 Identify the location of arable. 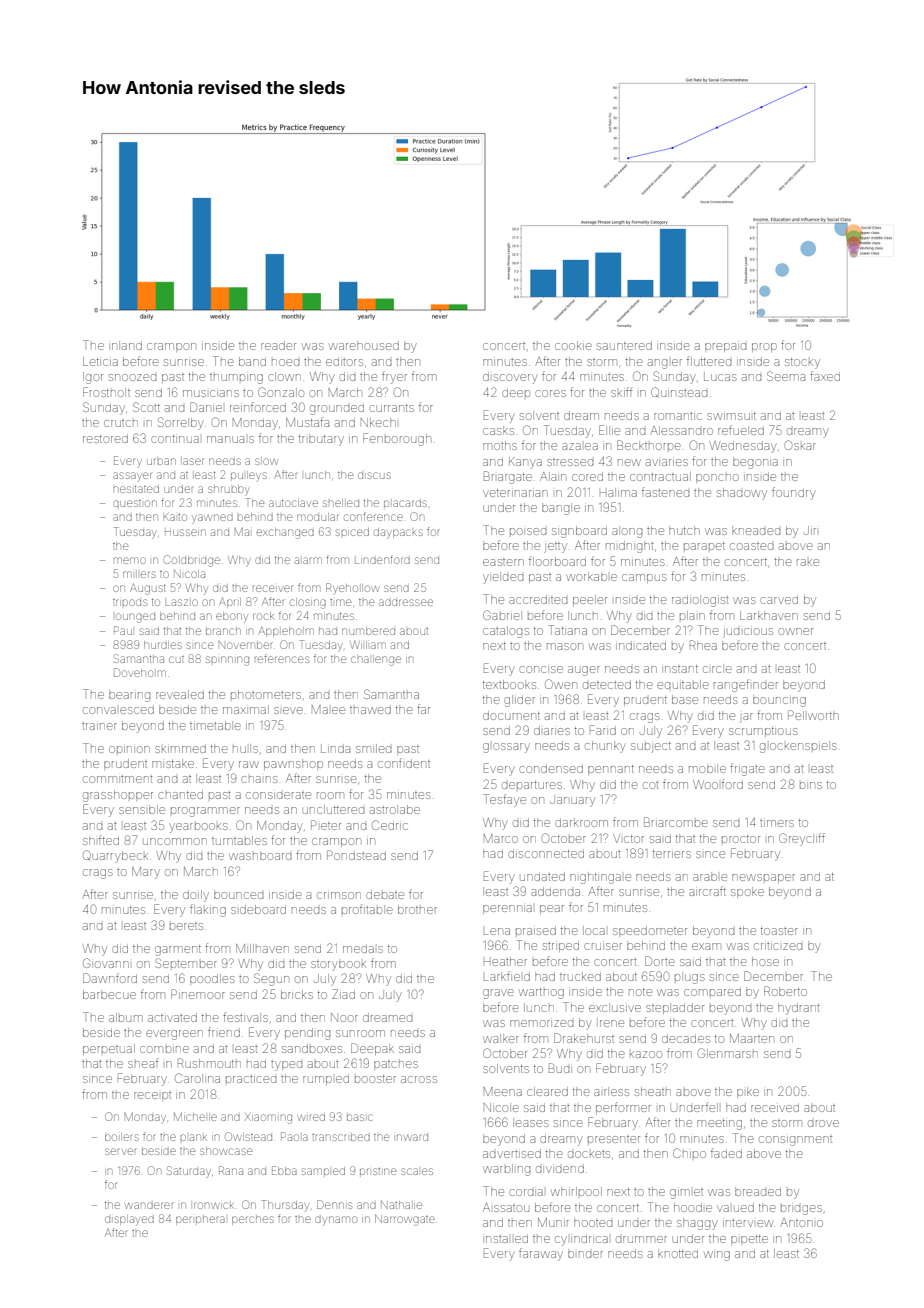
(710, 876).
